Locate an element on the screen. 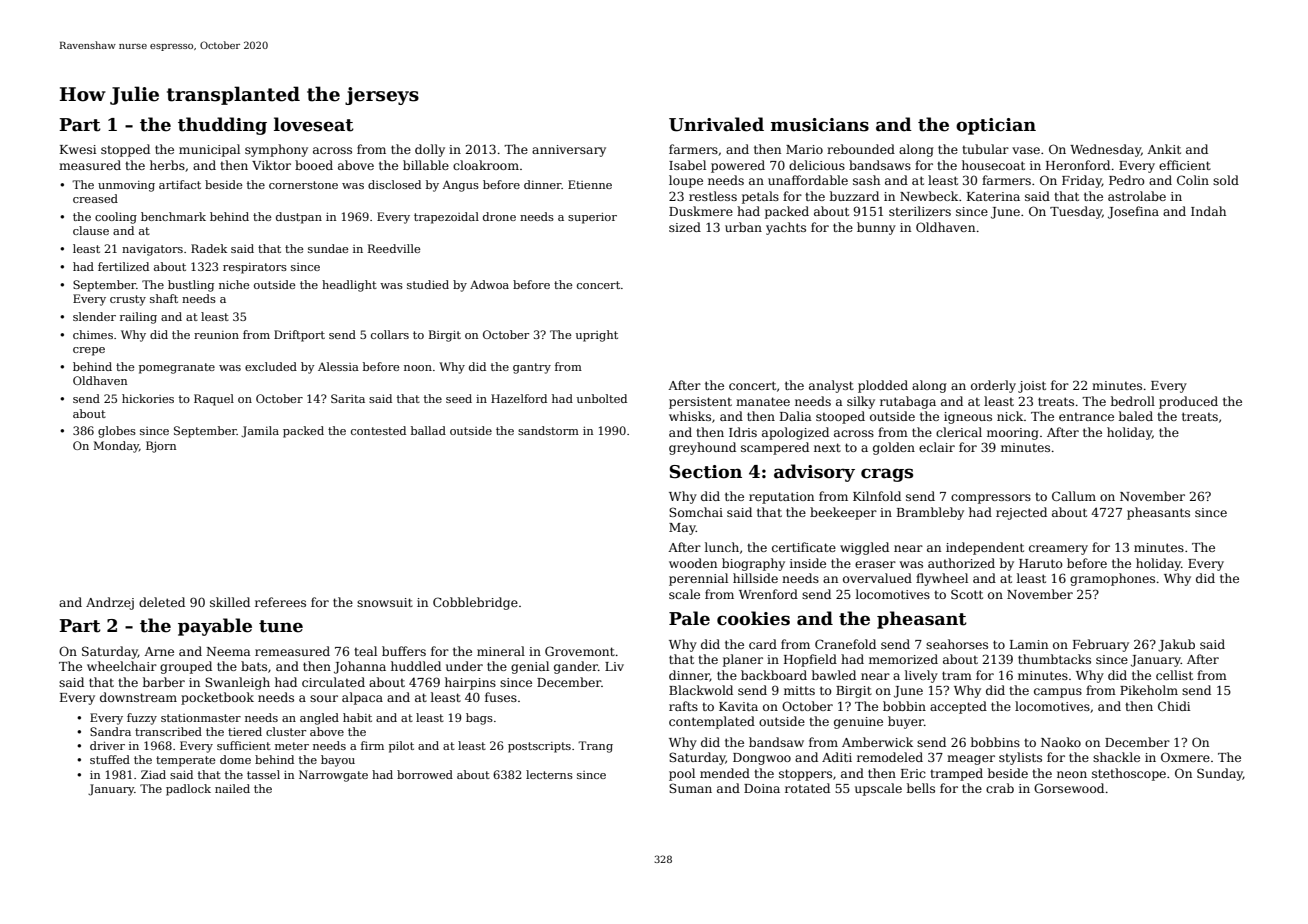  herbs is located at coordinates (167, 165).
